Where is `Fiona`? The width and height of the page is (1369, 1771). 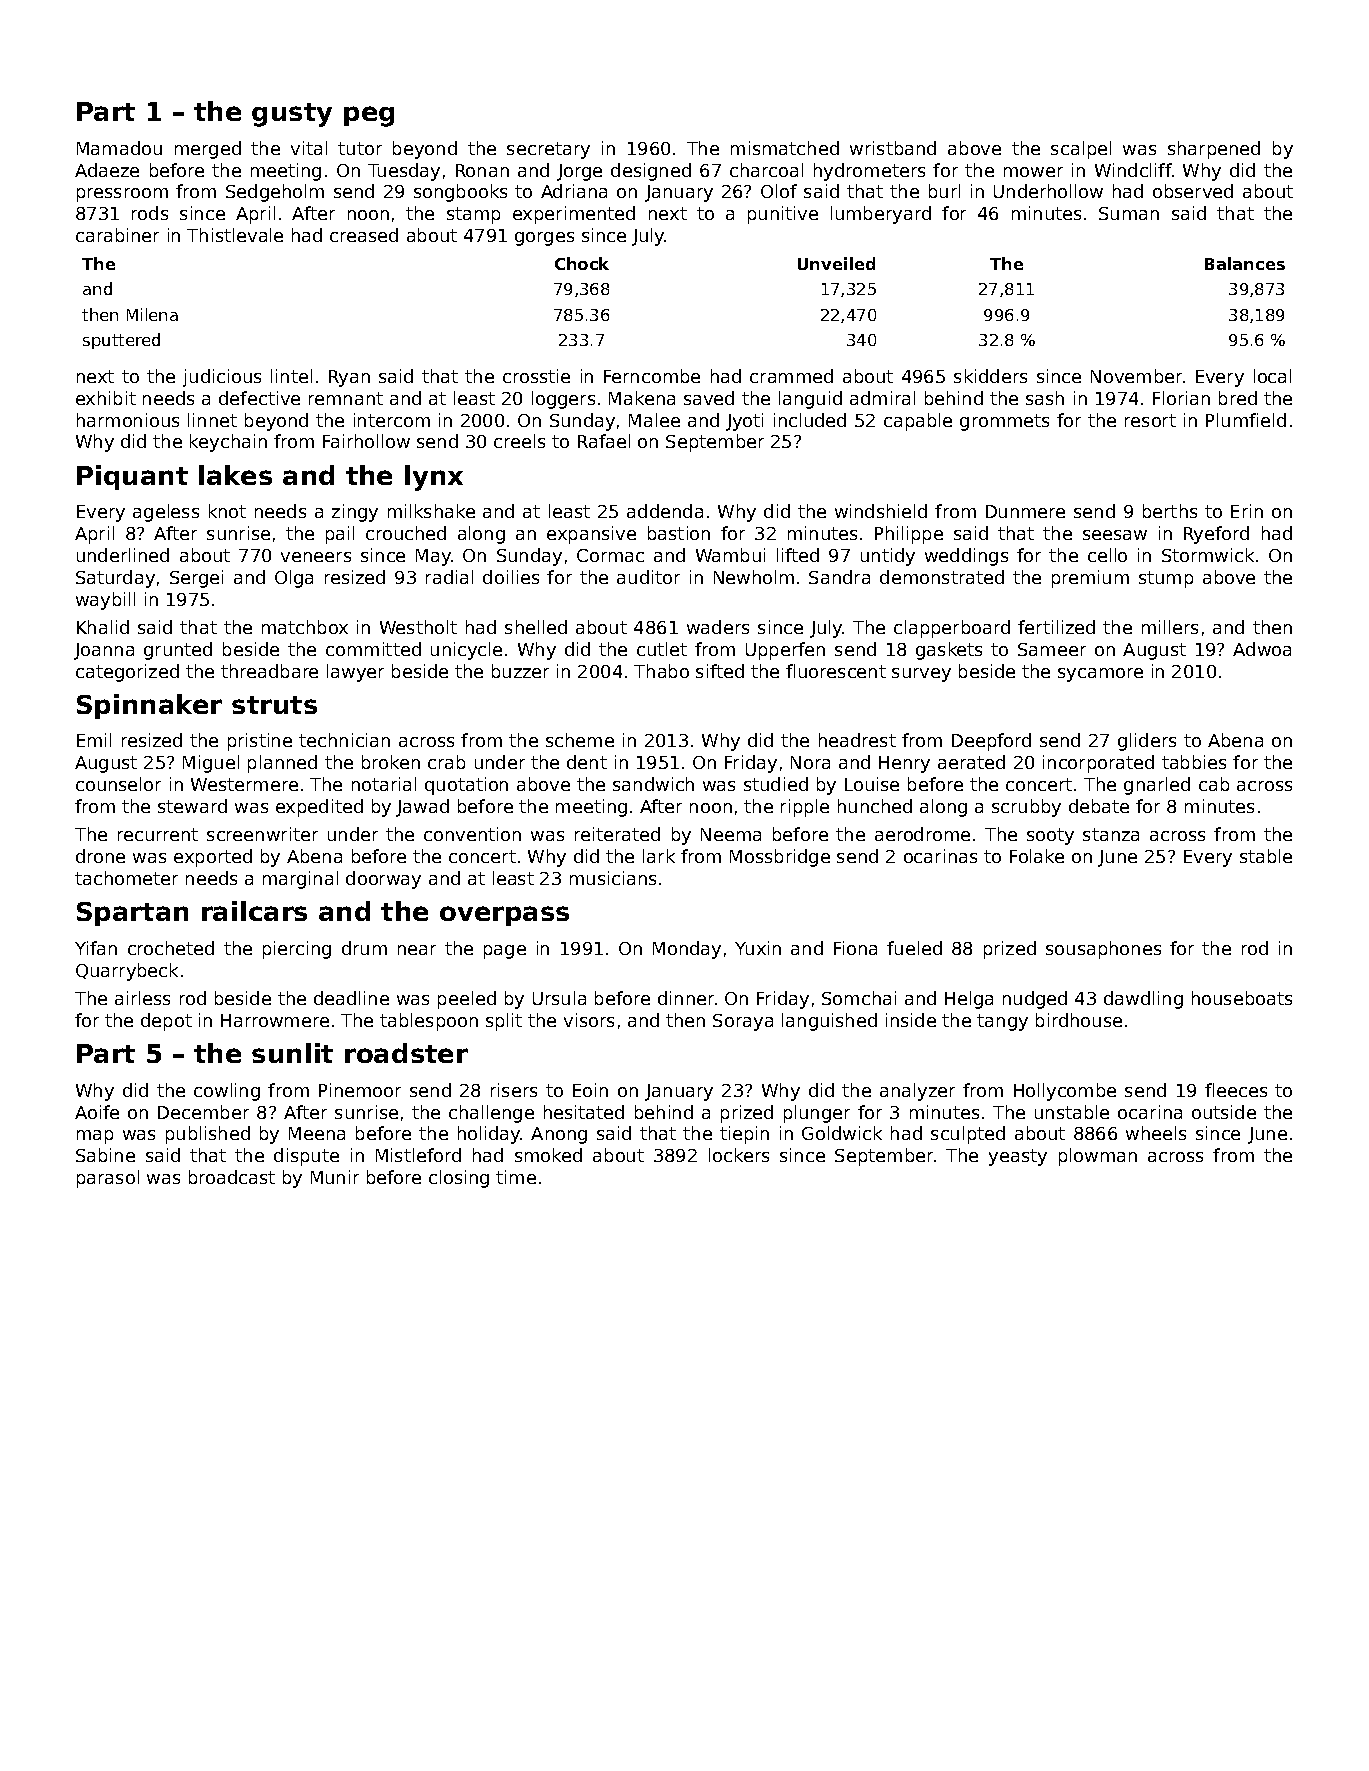
Fiona is located at coordinates (855, 948).
